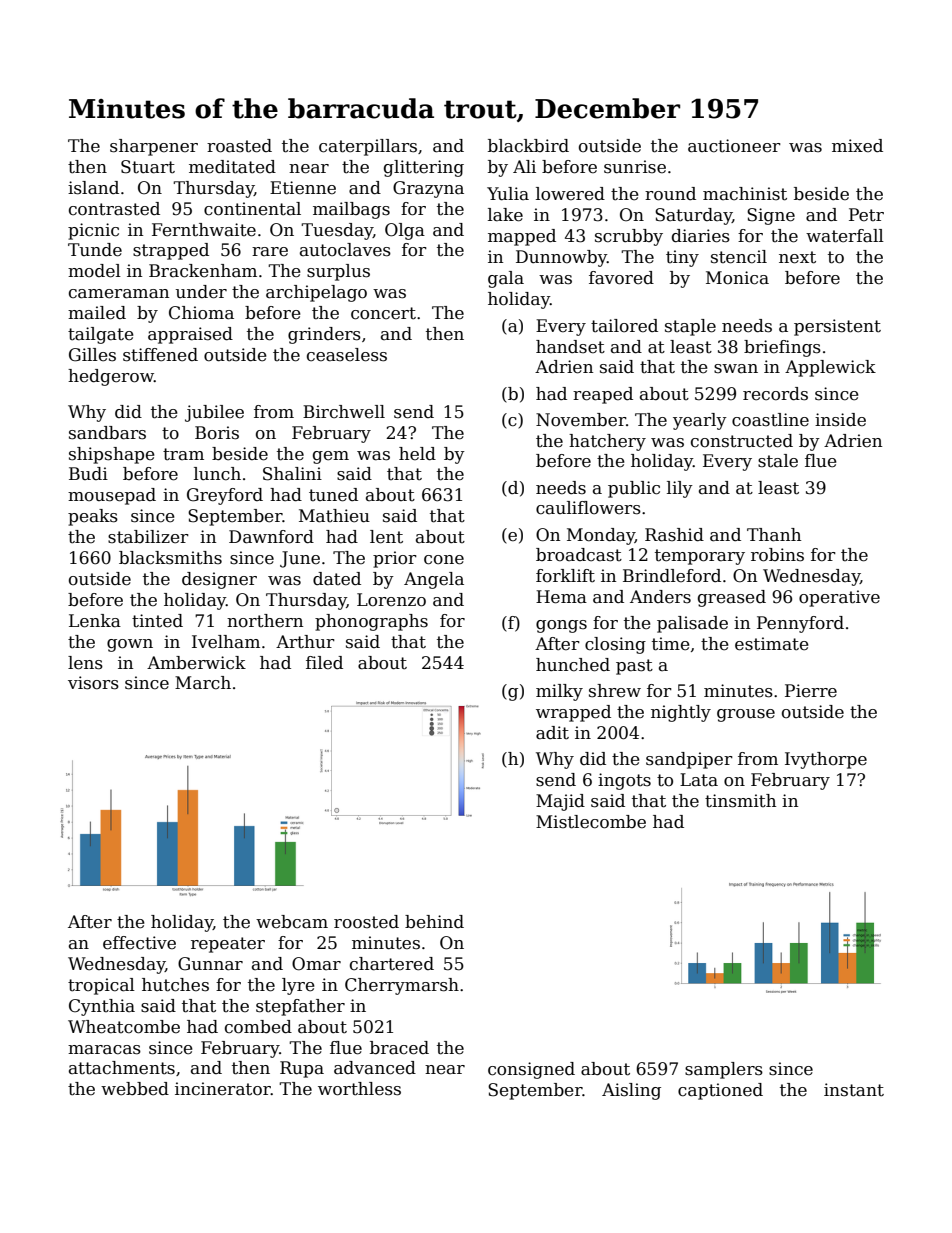 The image size is (952, 1233). I want to click on Etienne, so click(303, 188).
